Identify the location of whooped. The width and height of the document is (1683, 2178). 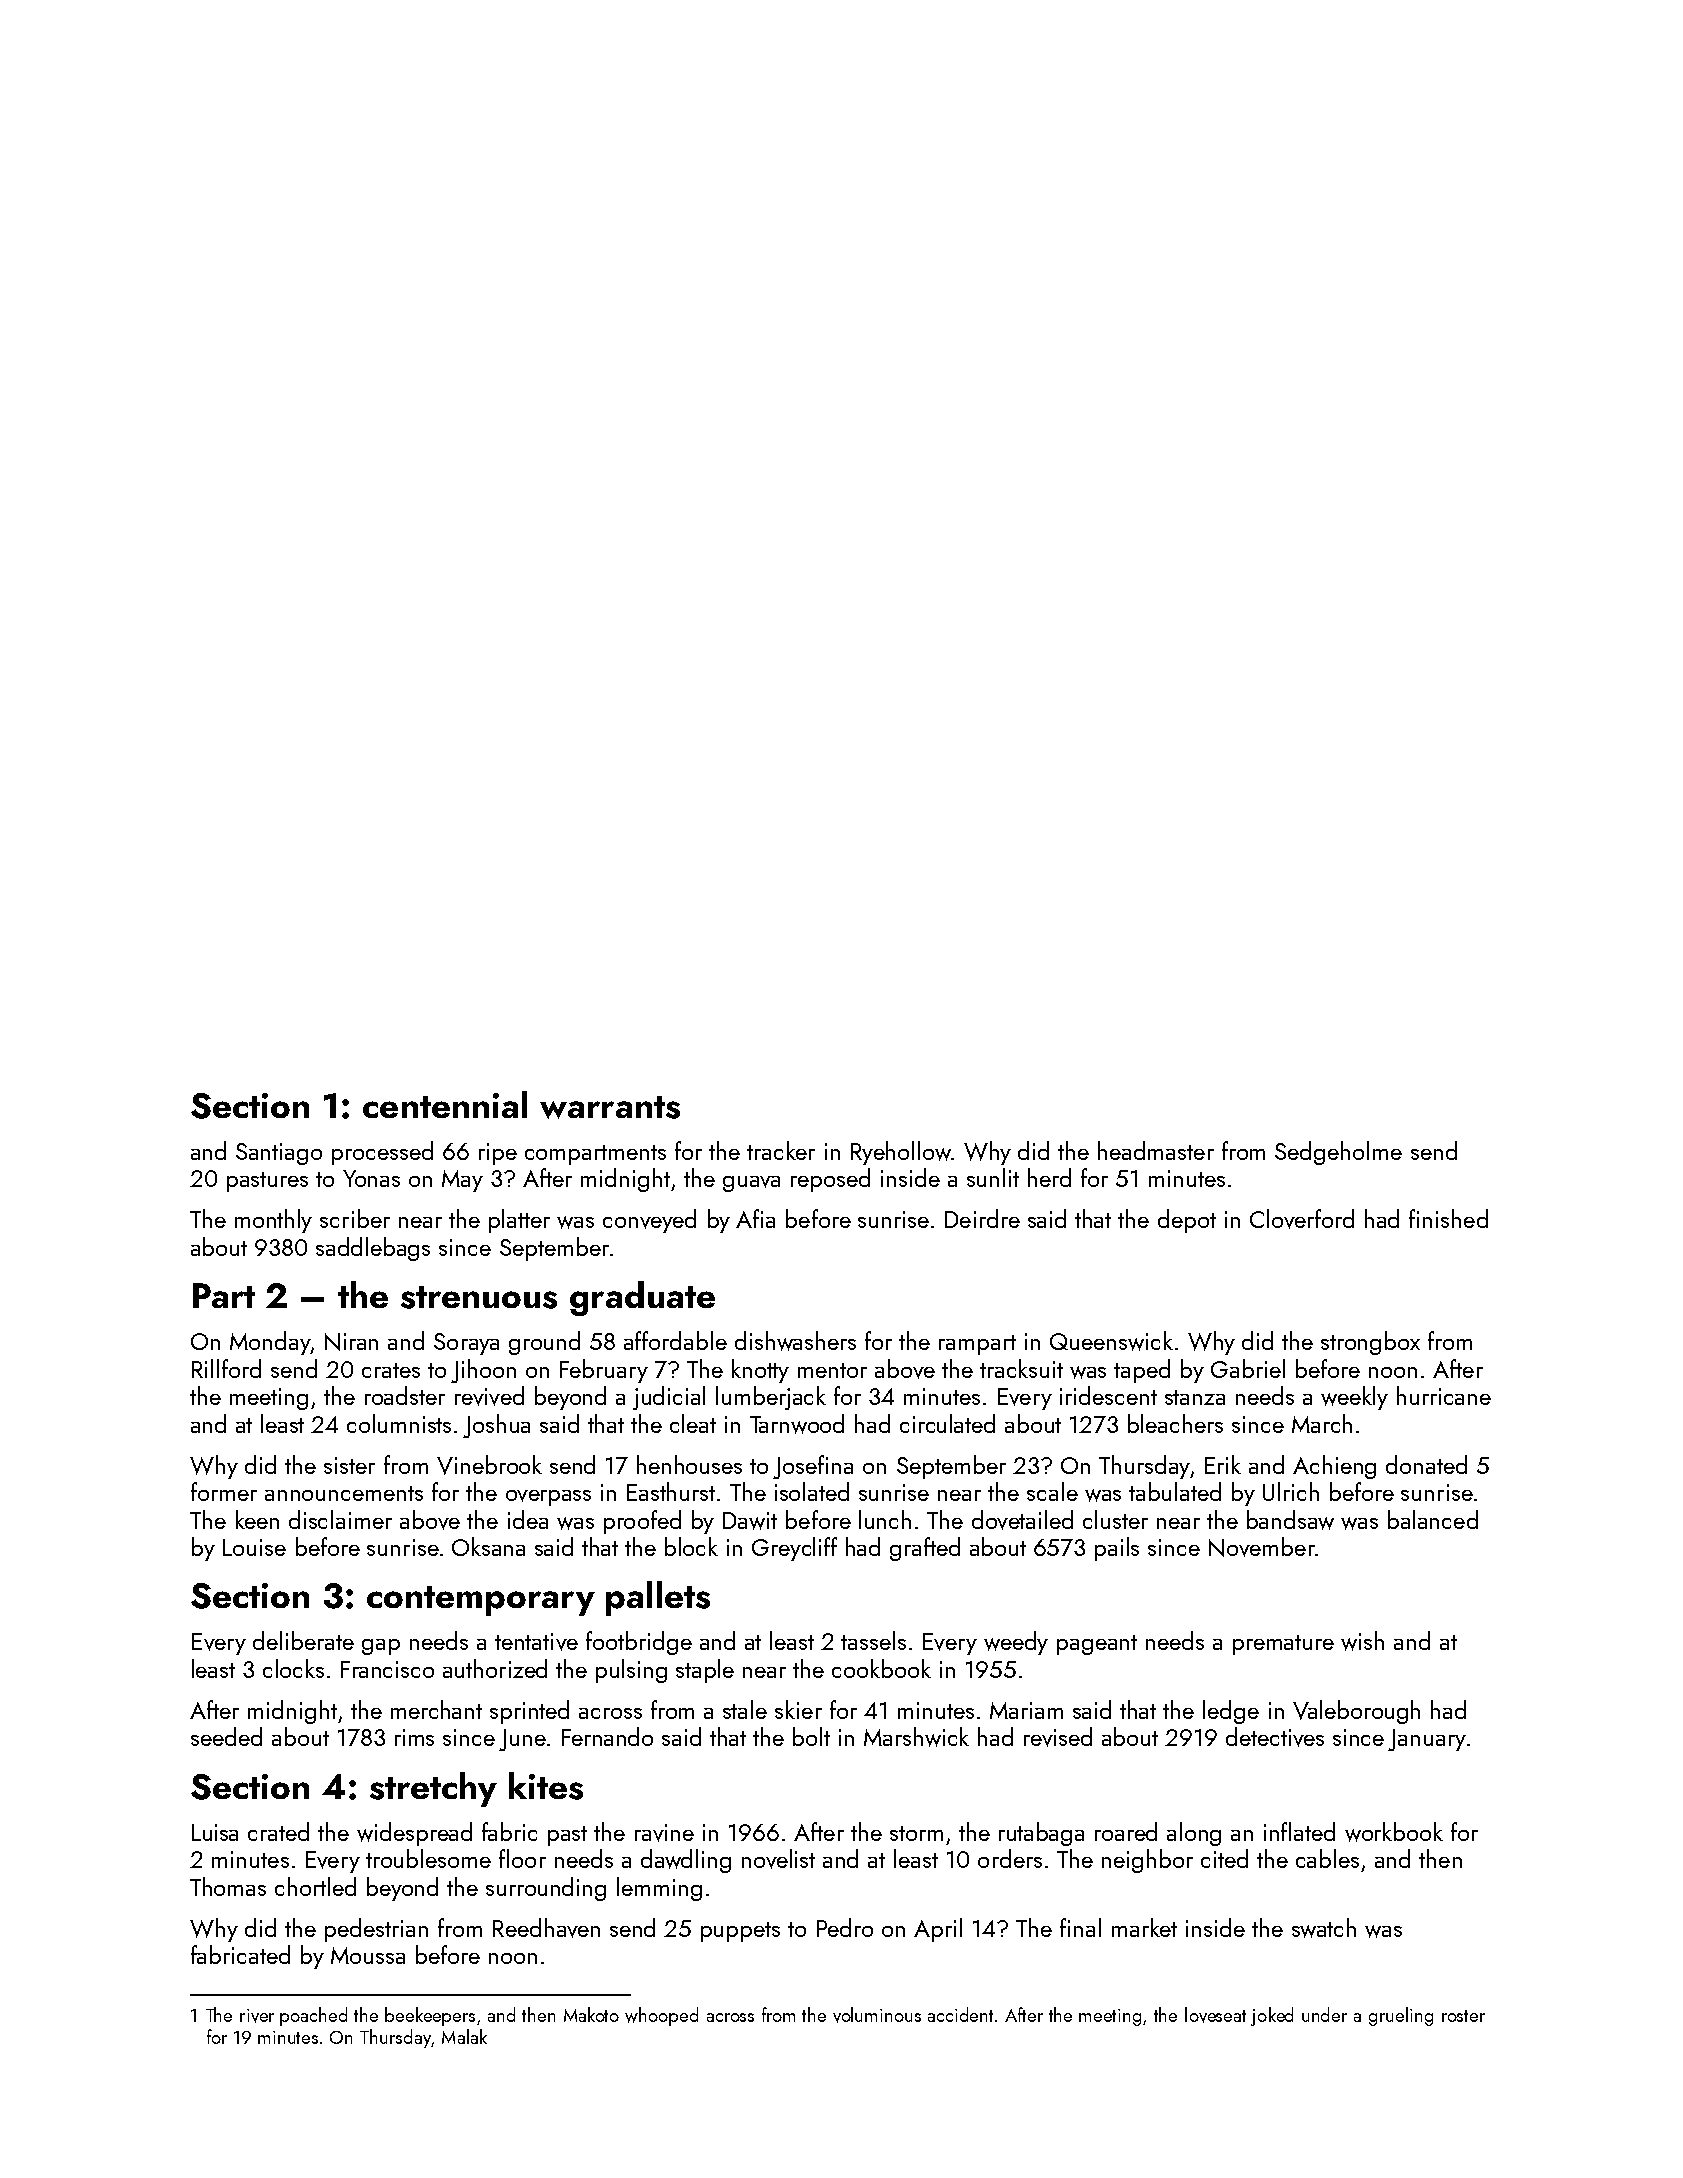
(661, 2016).
